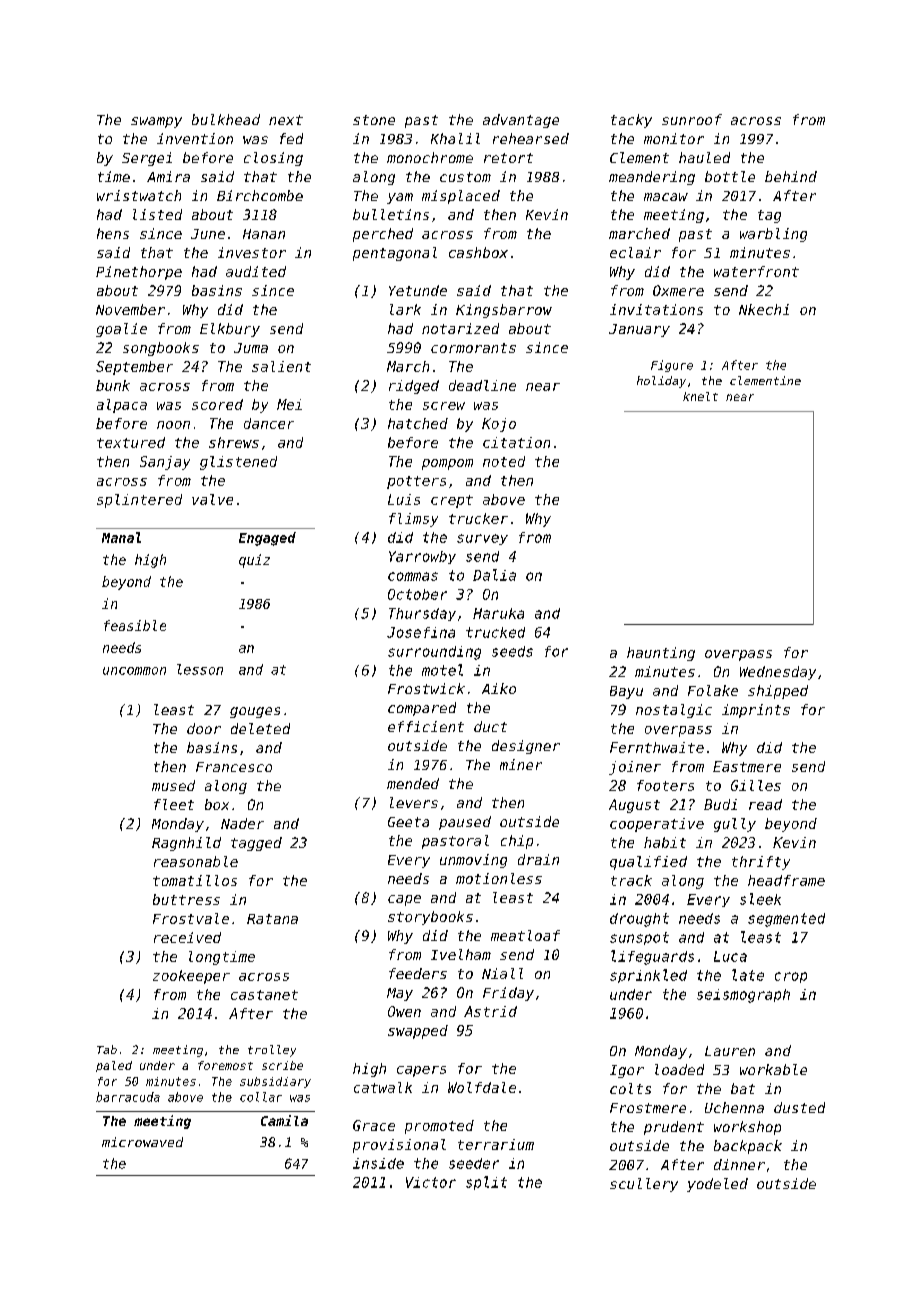 This screenshot has width=924, height=1308. What do you see at coordinates (400, 198) in the screenshot?
I see `yam` at bounding box center [400, 198].
